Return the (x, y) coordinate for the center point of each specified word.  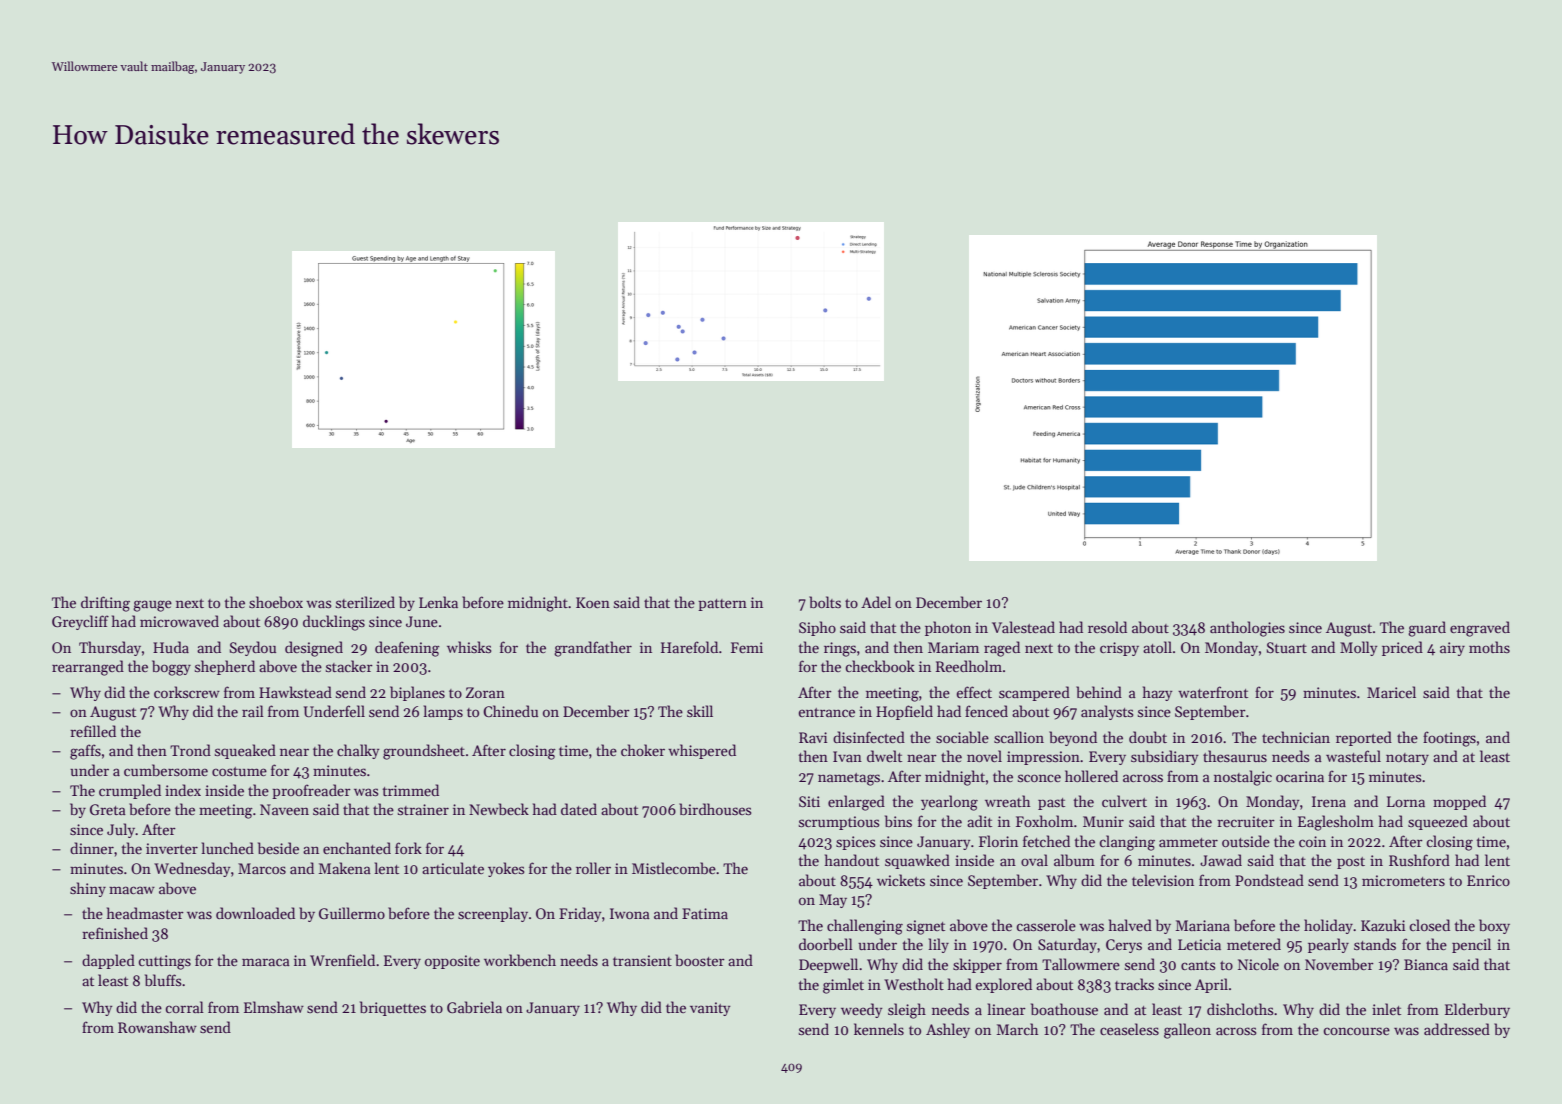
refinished (115, 933)
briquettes (393, 1008)
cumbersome (166, 770)
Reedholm (969, 666)
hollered (1091, 776)
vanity (710, 1009)
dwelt (884, 756)
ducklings (334, 623)
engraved (1480, 629)
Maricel (1391, 692)
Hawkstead (295, 692)
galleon (1187, 1031)
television (1163, 880)
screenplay (493, 914)
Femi (747, 647)
